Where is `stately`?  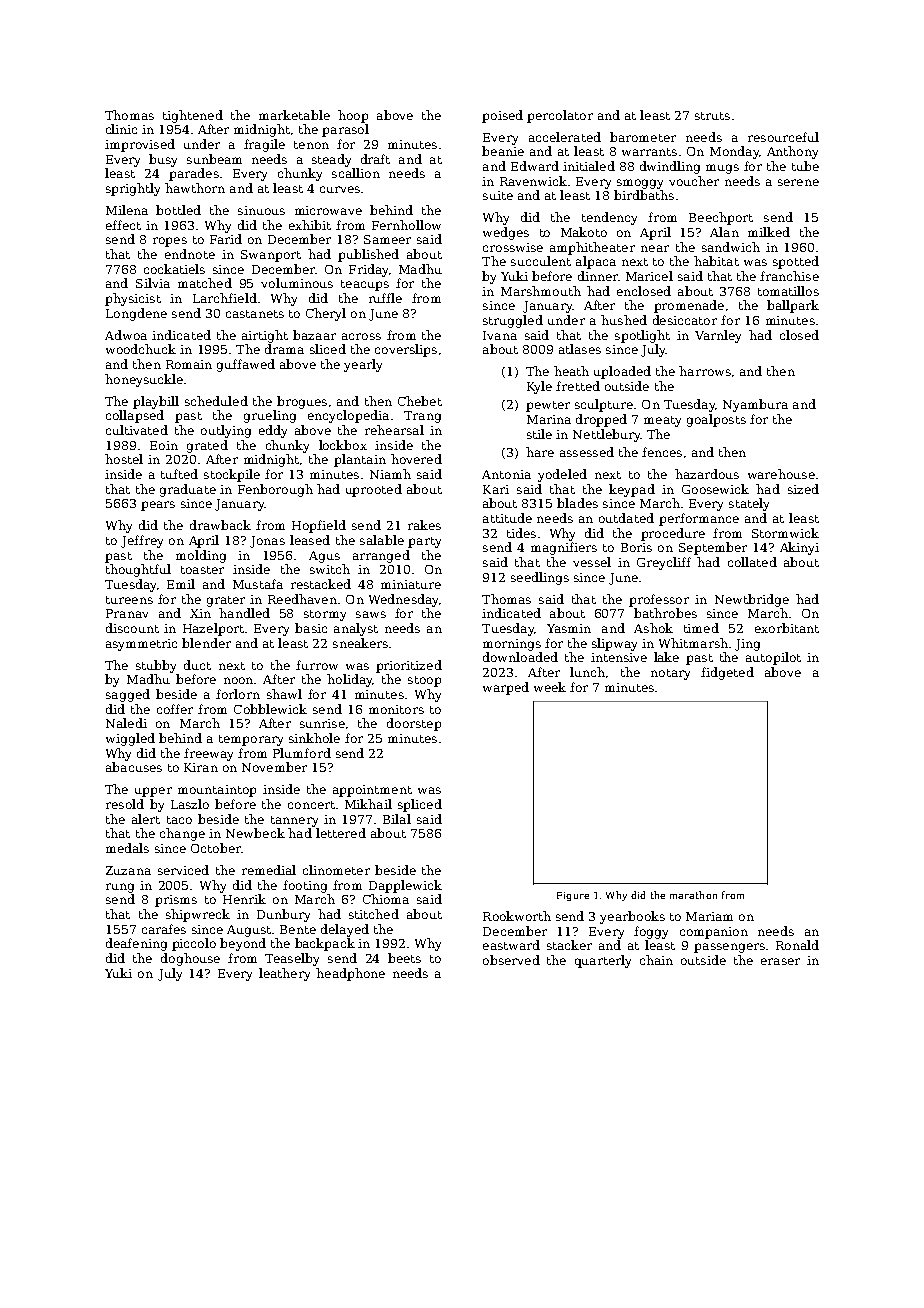
stately is located at coordinates (749, 504).
